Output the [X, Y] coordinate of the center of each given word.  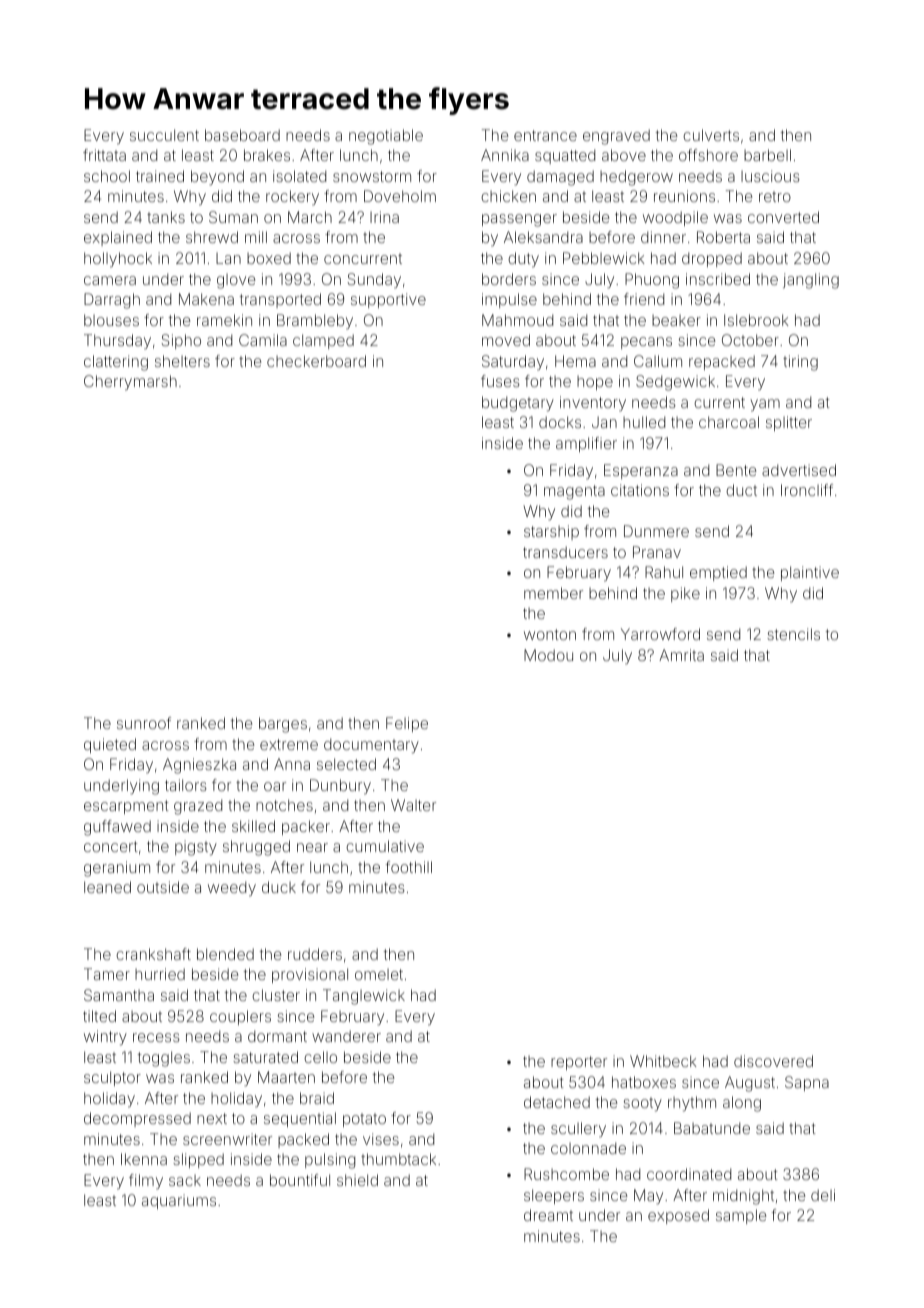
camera [110, 280]
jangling [811, 281]
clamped [323, 341]
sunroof [144, 723]
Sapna [807, 1083]
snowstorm [372, 176]
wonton [550, 634]
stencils [793, 634]
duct [741, 490]
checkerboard [316, 361]
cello [320, 1057]
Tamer [107, 974]
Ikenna [144, 1159]
